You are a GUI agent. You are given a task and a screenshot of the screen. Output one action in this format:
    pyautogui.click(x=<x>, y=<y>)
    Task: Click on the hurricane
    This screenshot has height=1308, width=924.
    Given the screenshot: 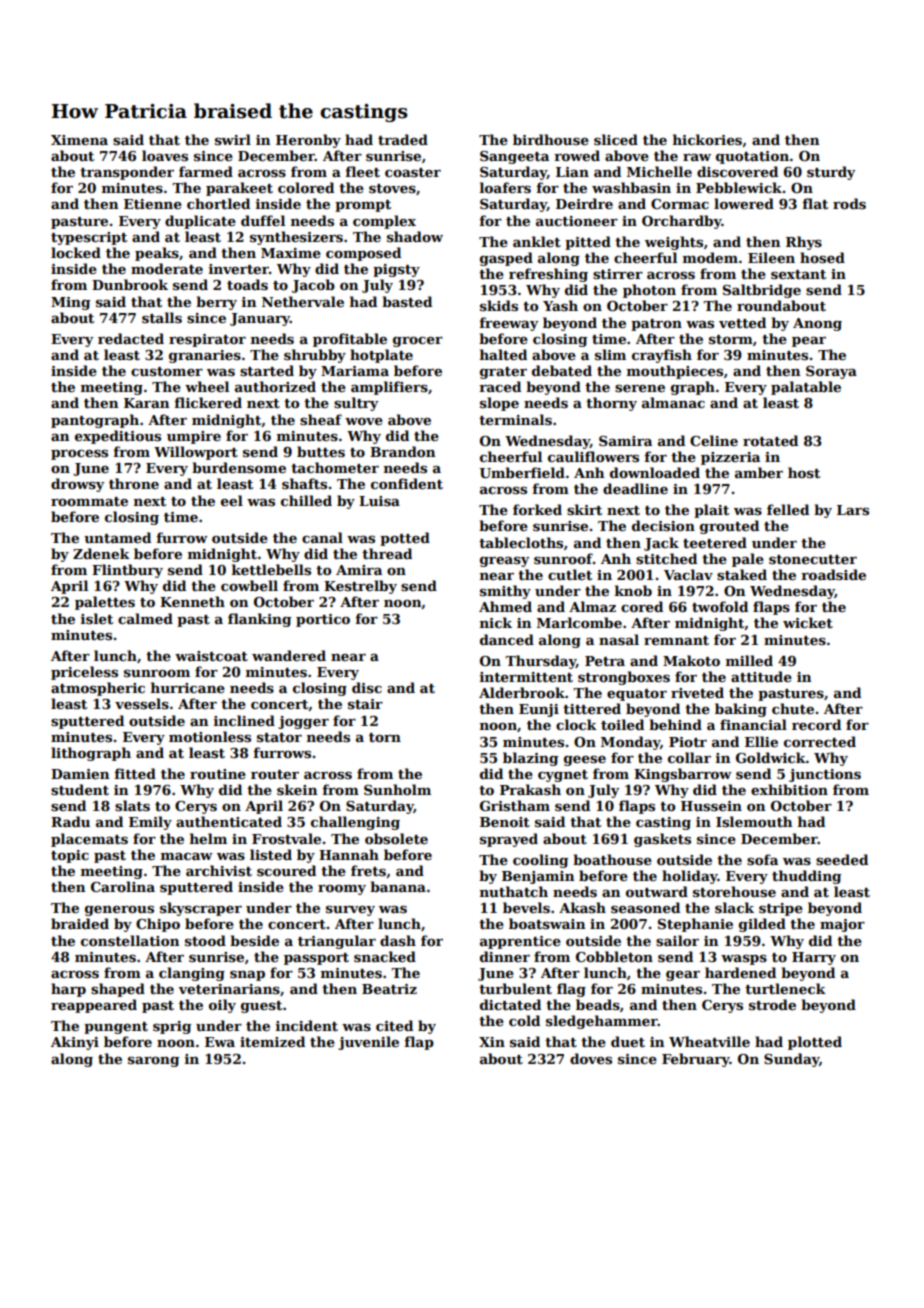 What is the action you would take?
    pyautogui.click(x=188, y=687)
